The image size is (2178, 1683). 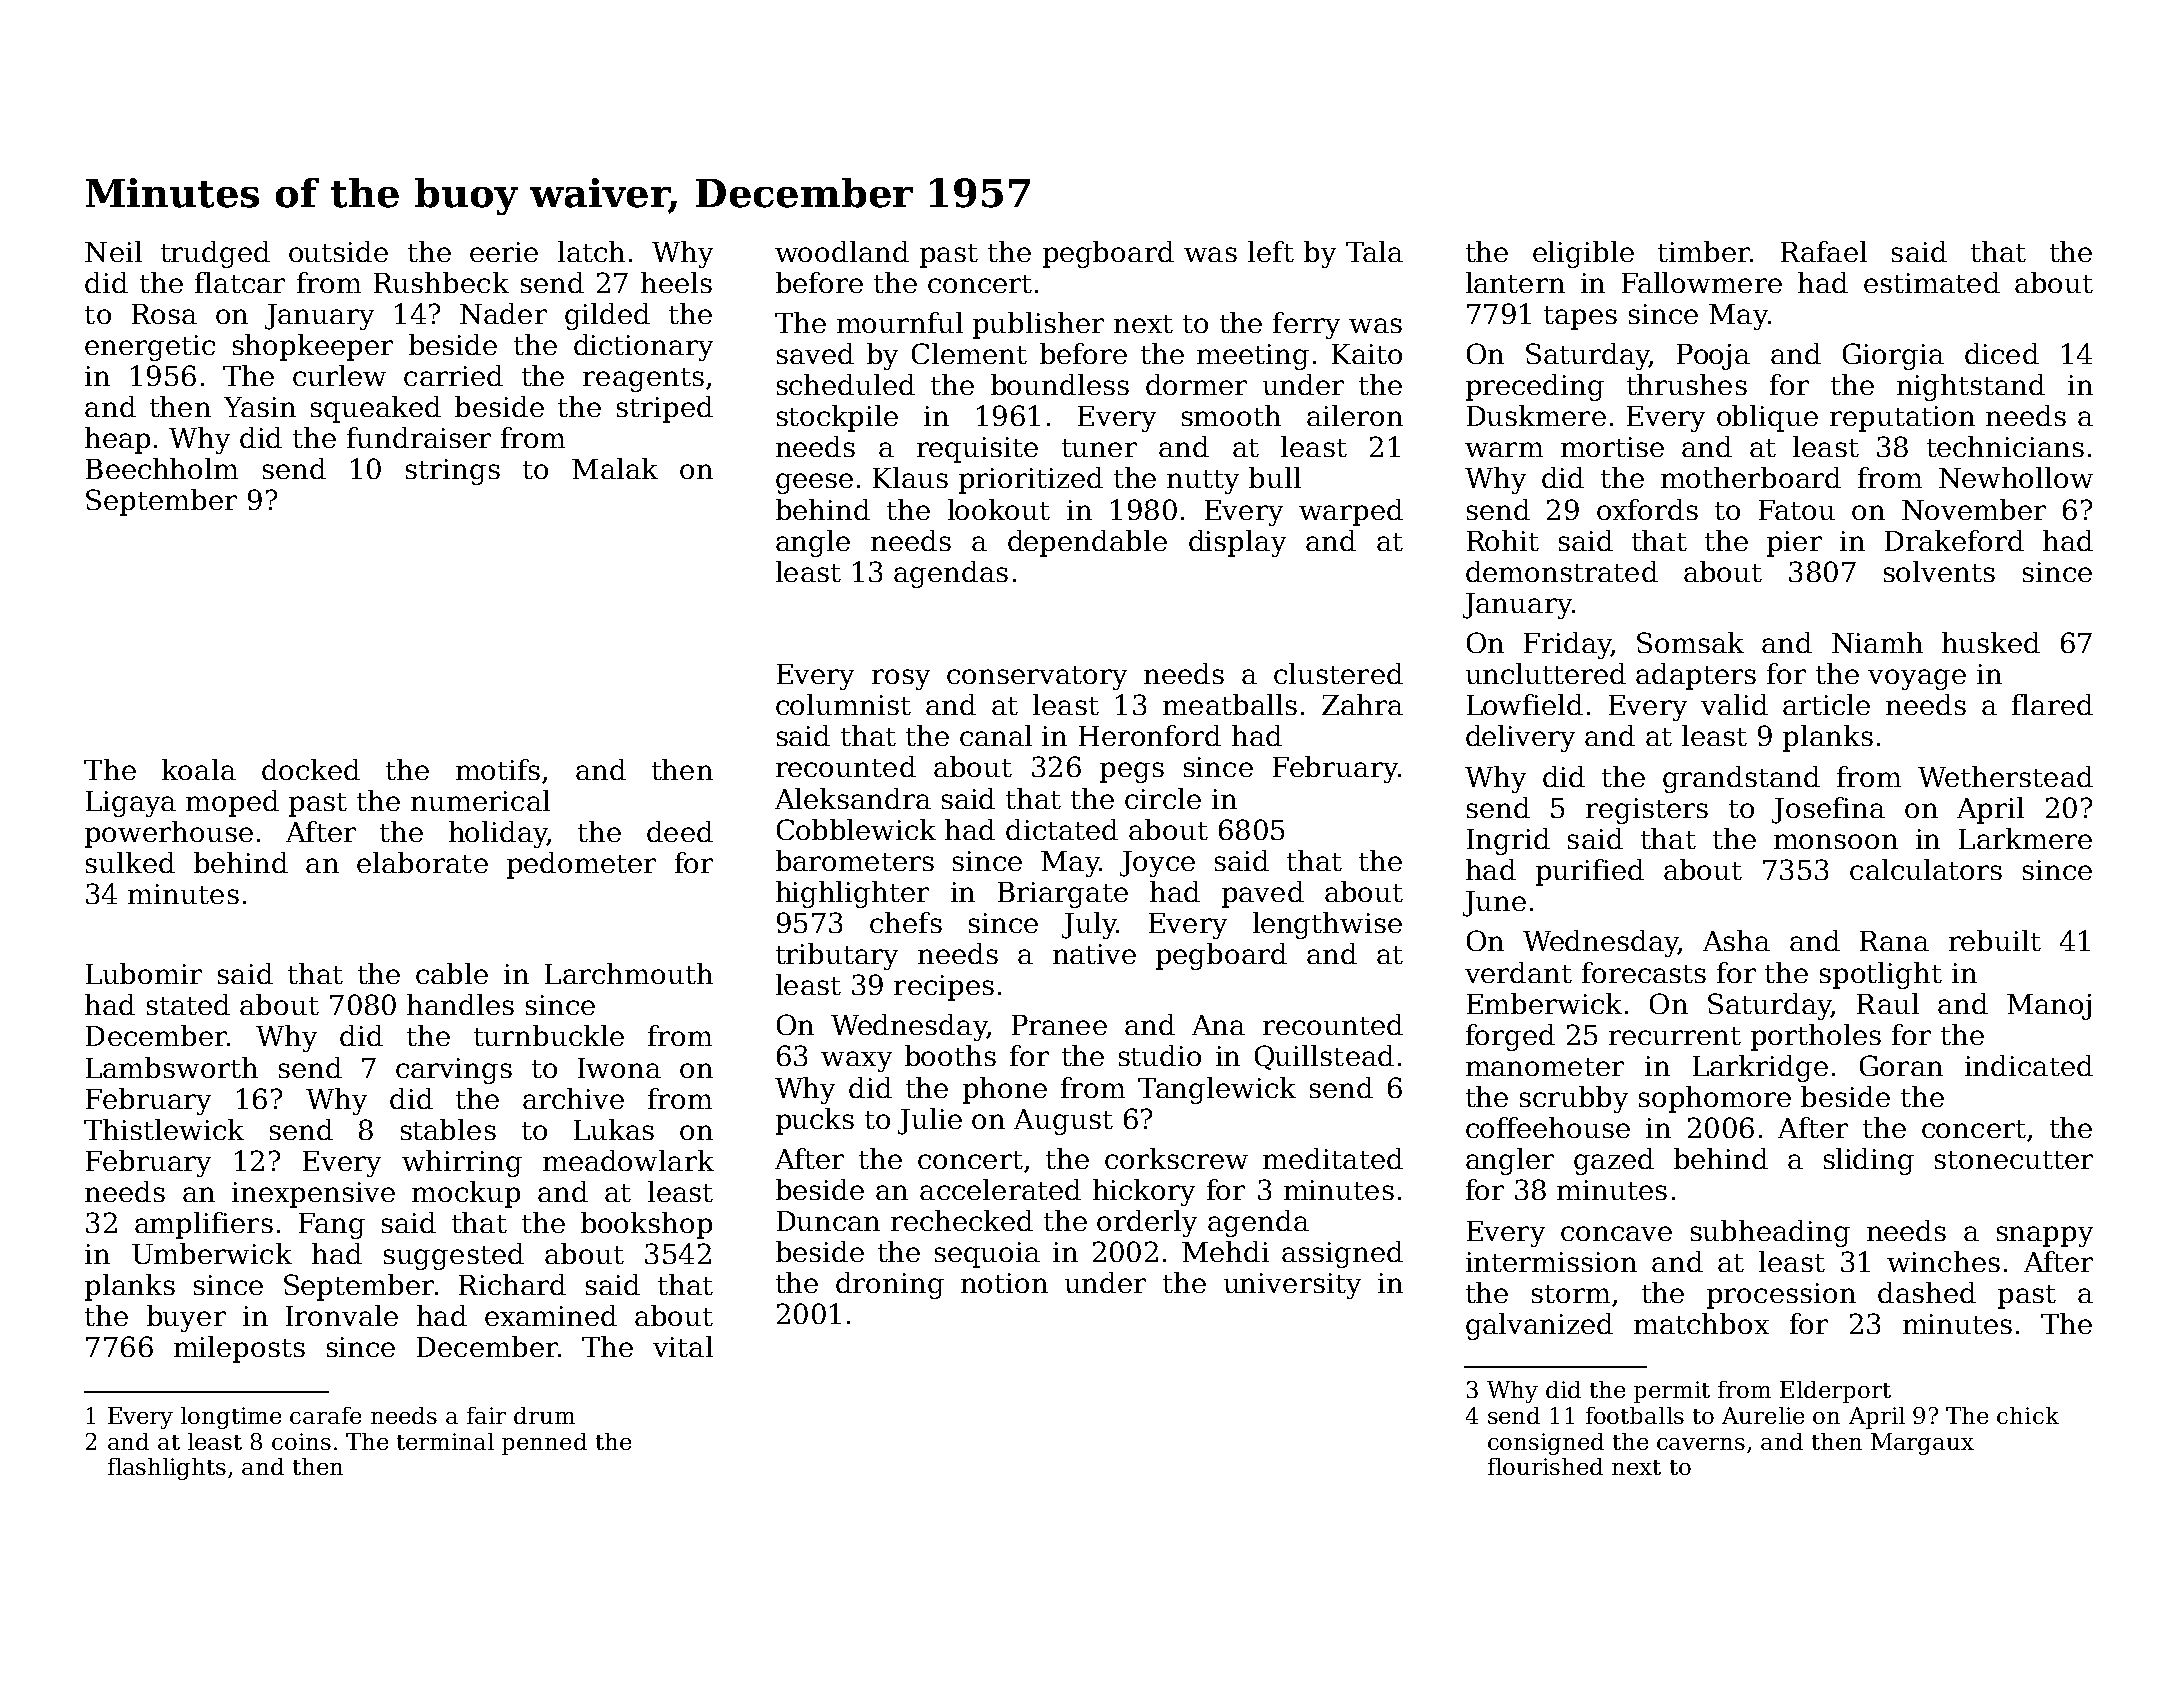 What do you see at coordinates (1271, 251) in the document?
I see `left` at bounding box center [1271, 251].
